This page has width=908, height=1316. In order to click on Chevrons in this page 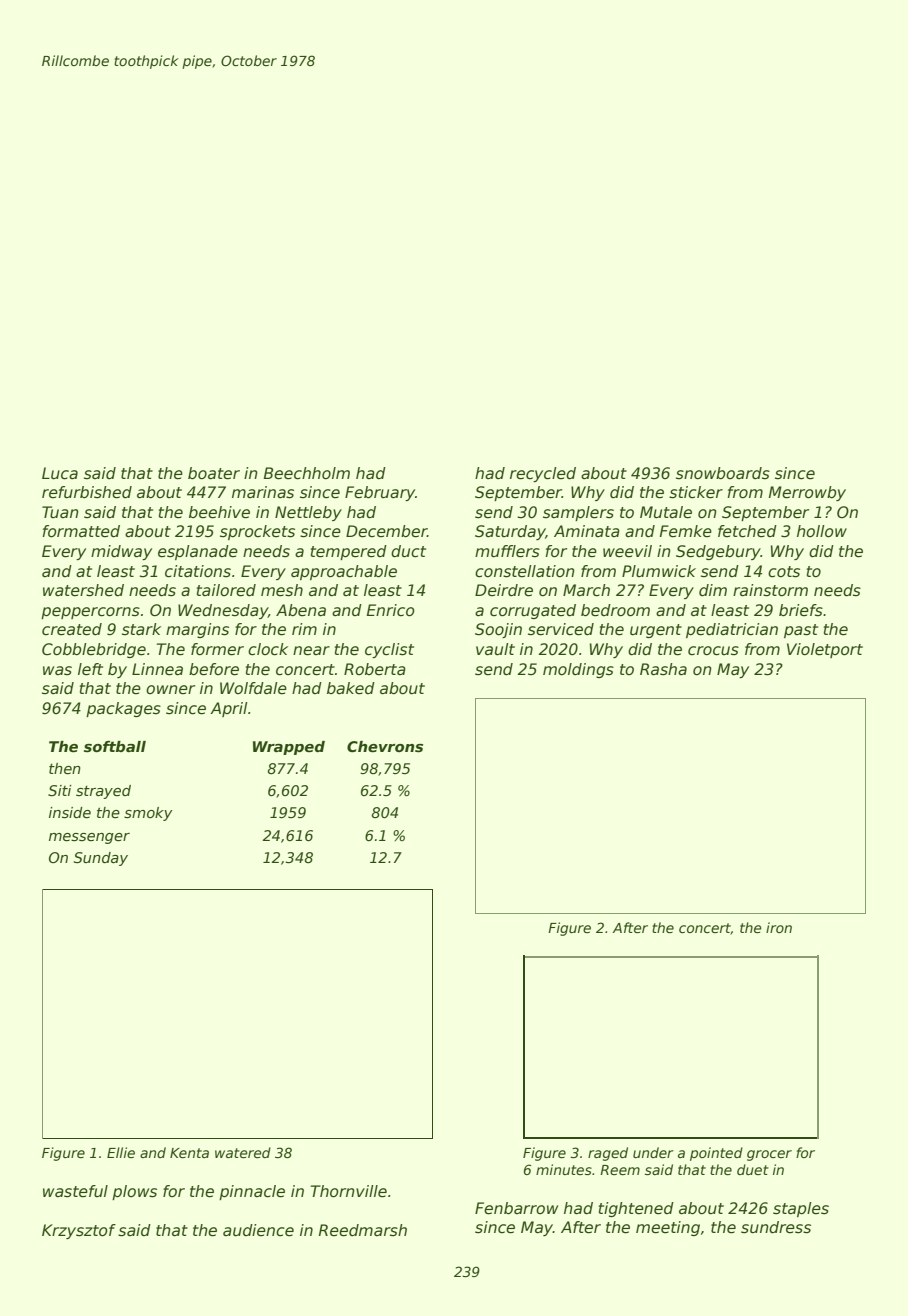, I will do `click(385, 746)`.
